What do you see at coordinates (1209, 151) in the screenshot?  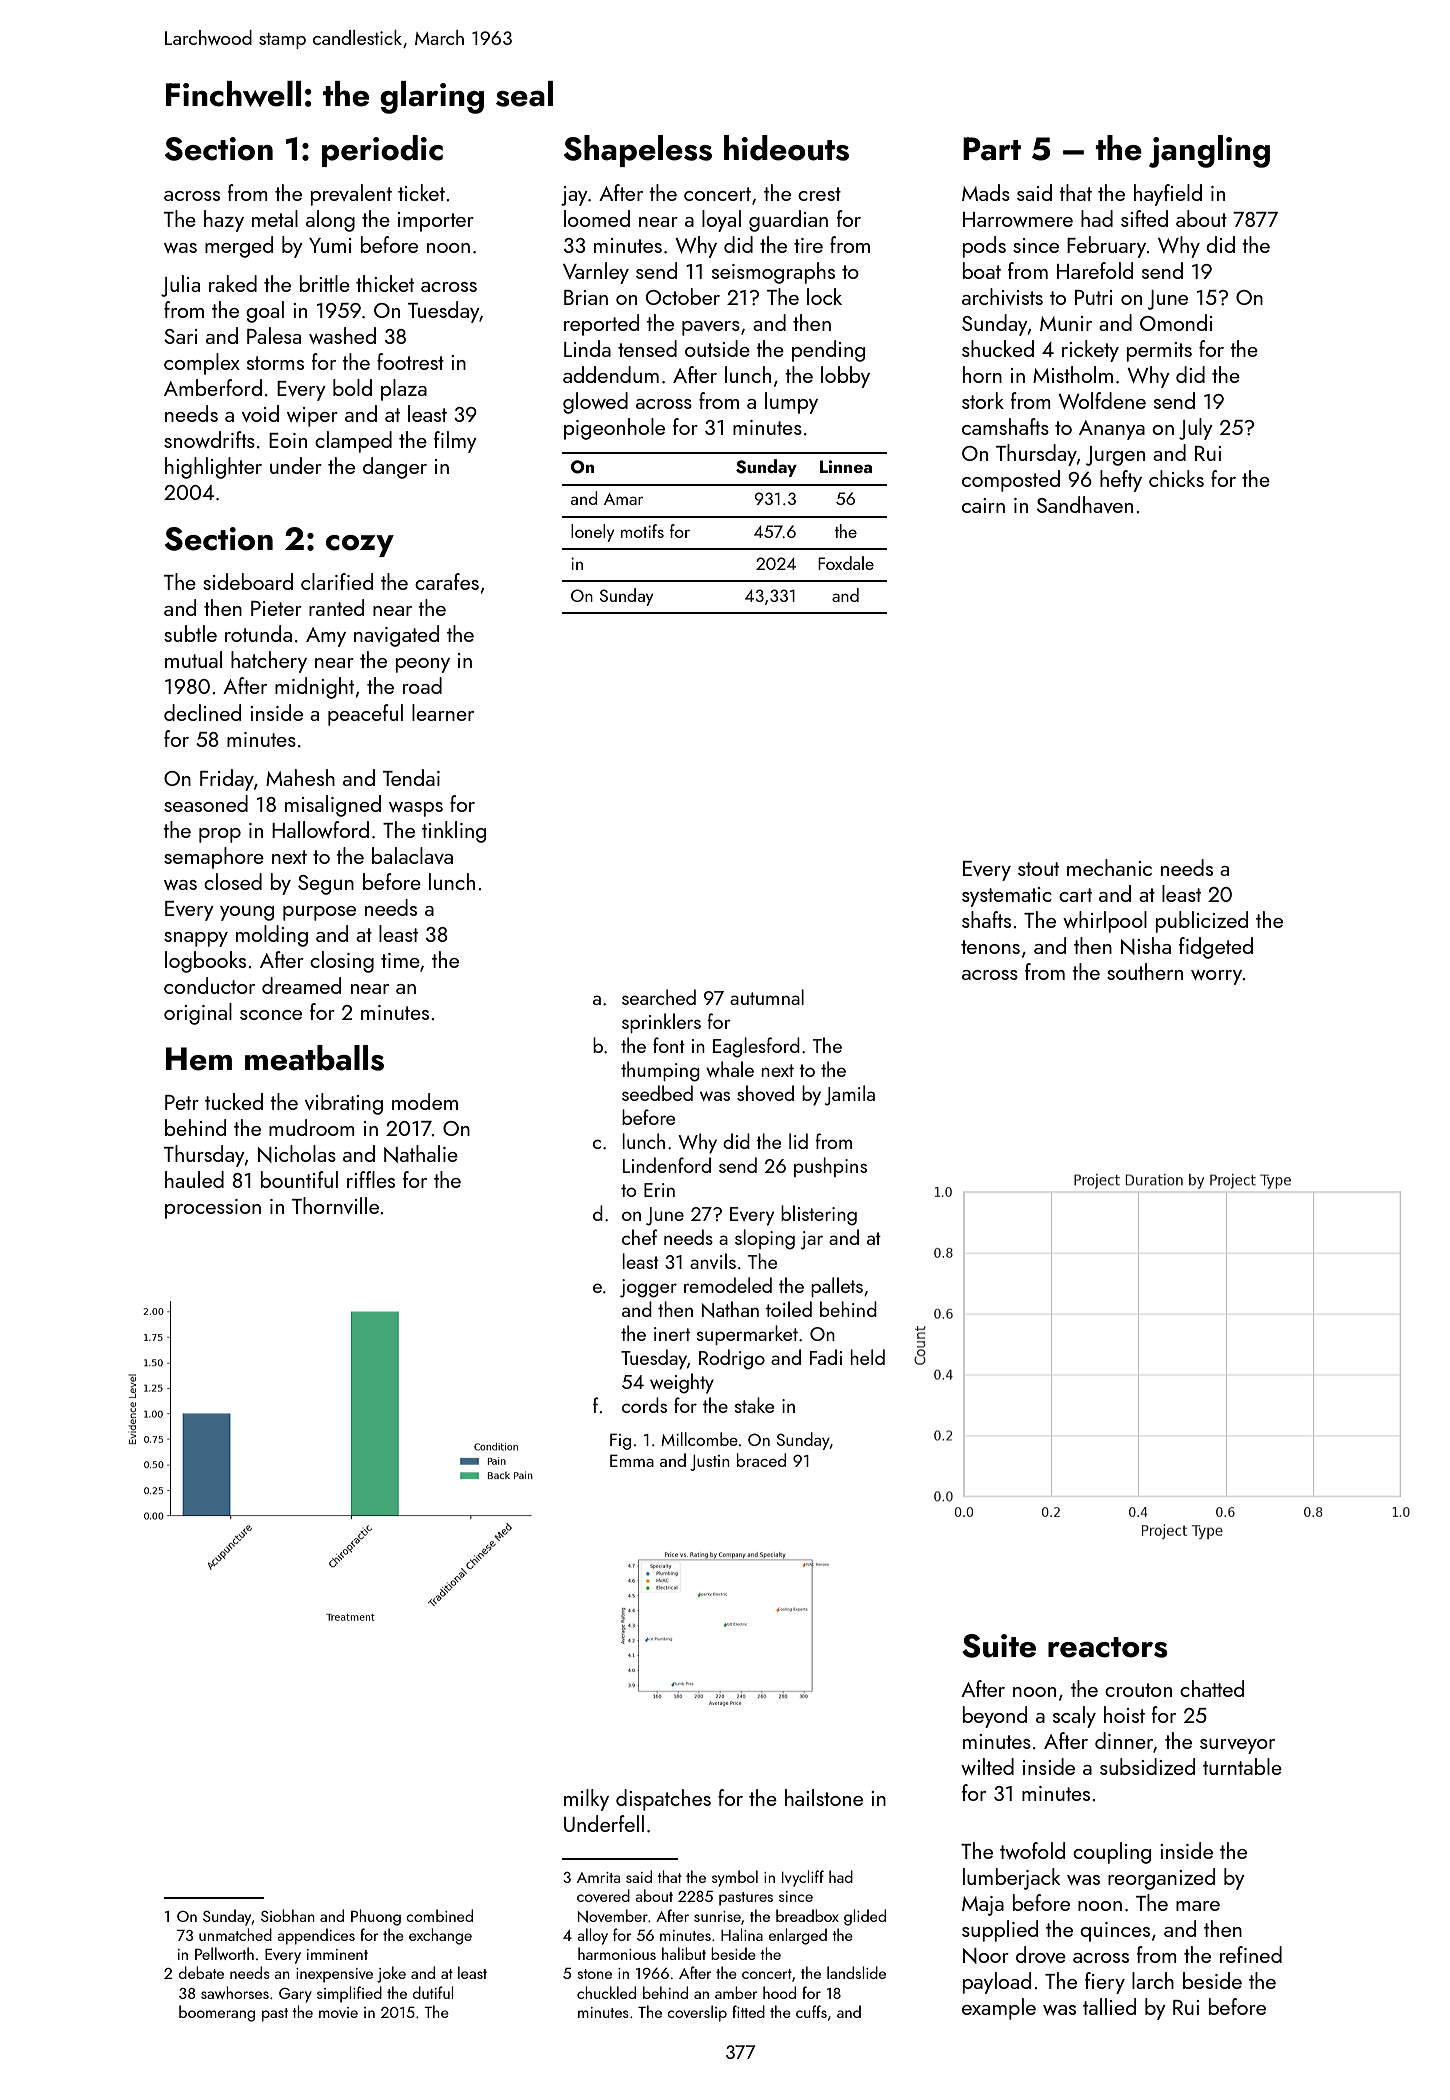 I see `jangling` at bounding box center [1209, 151].
